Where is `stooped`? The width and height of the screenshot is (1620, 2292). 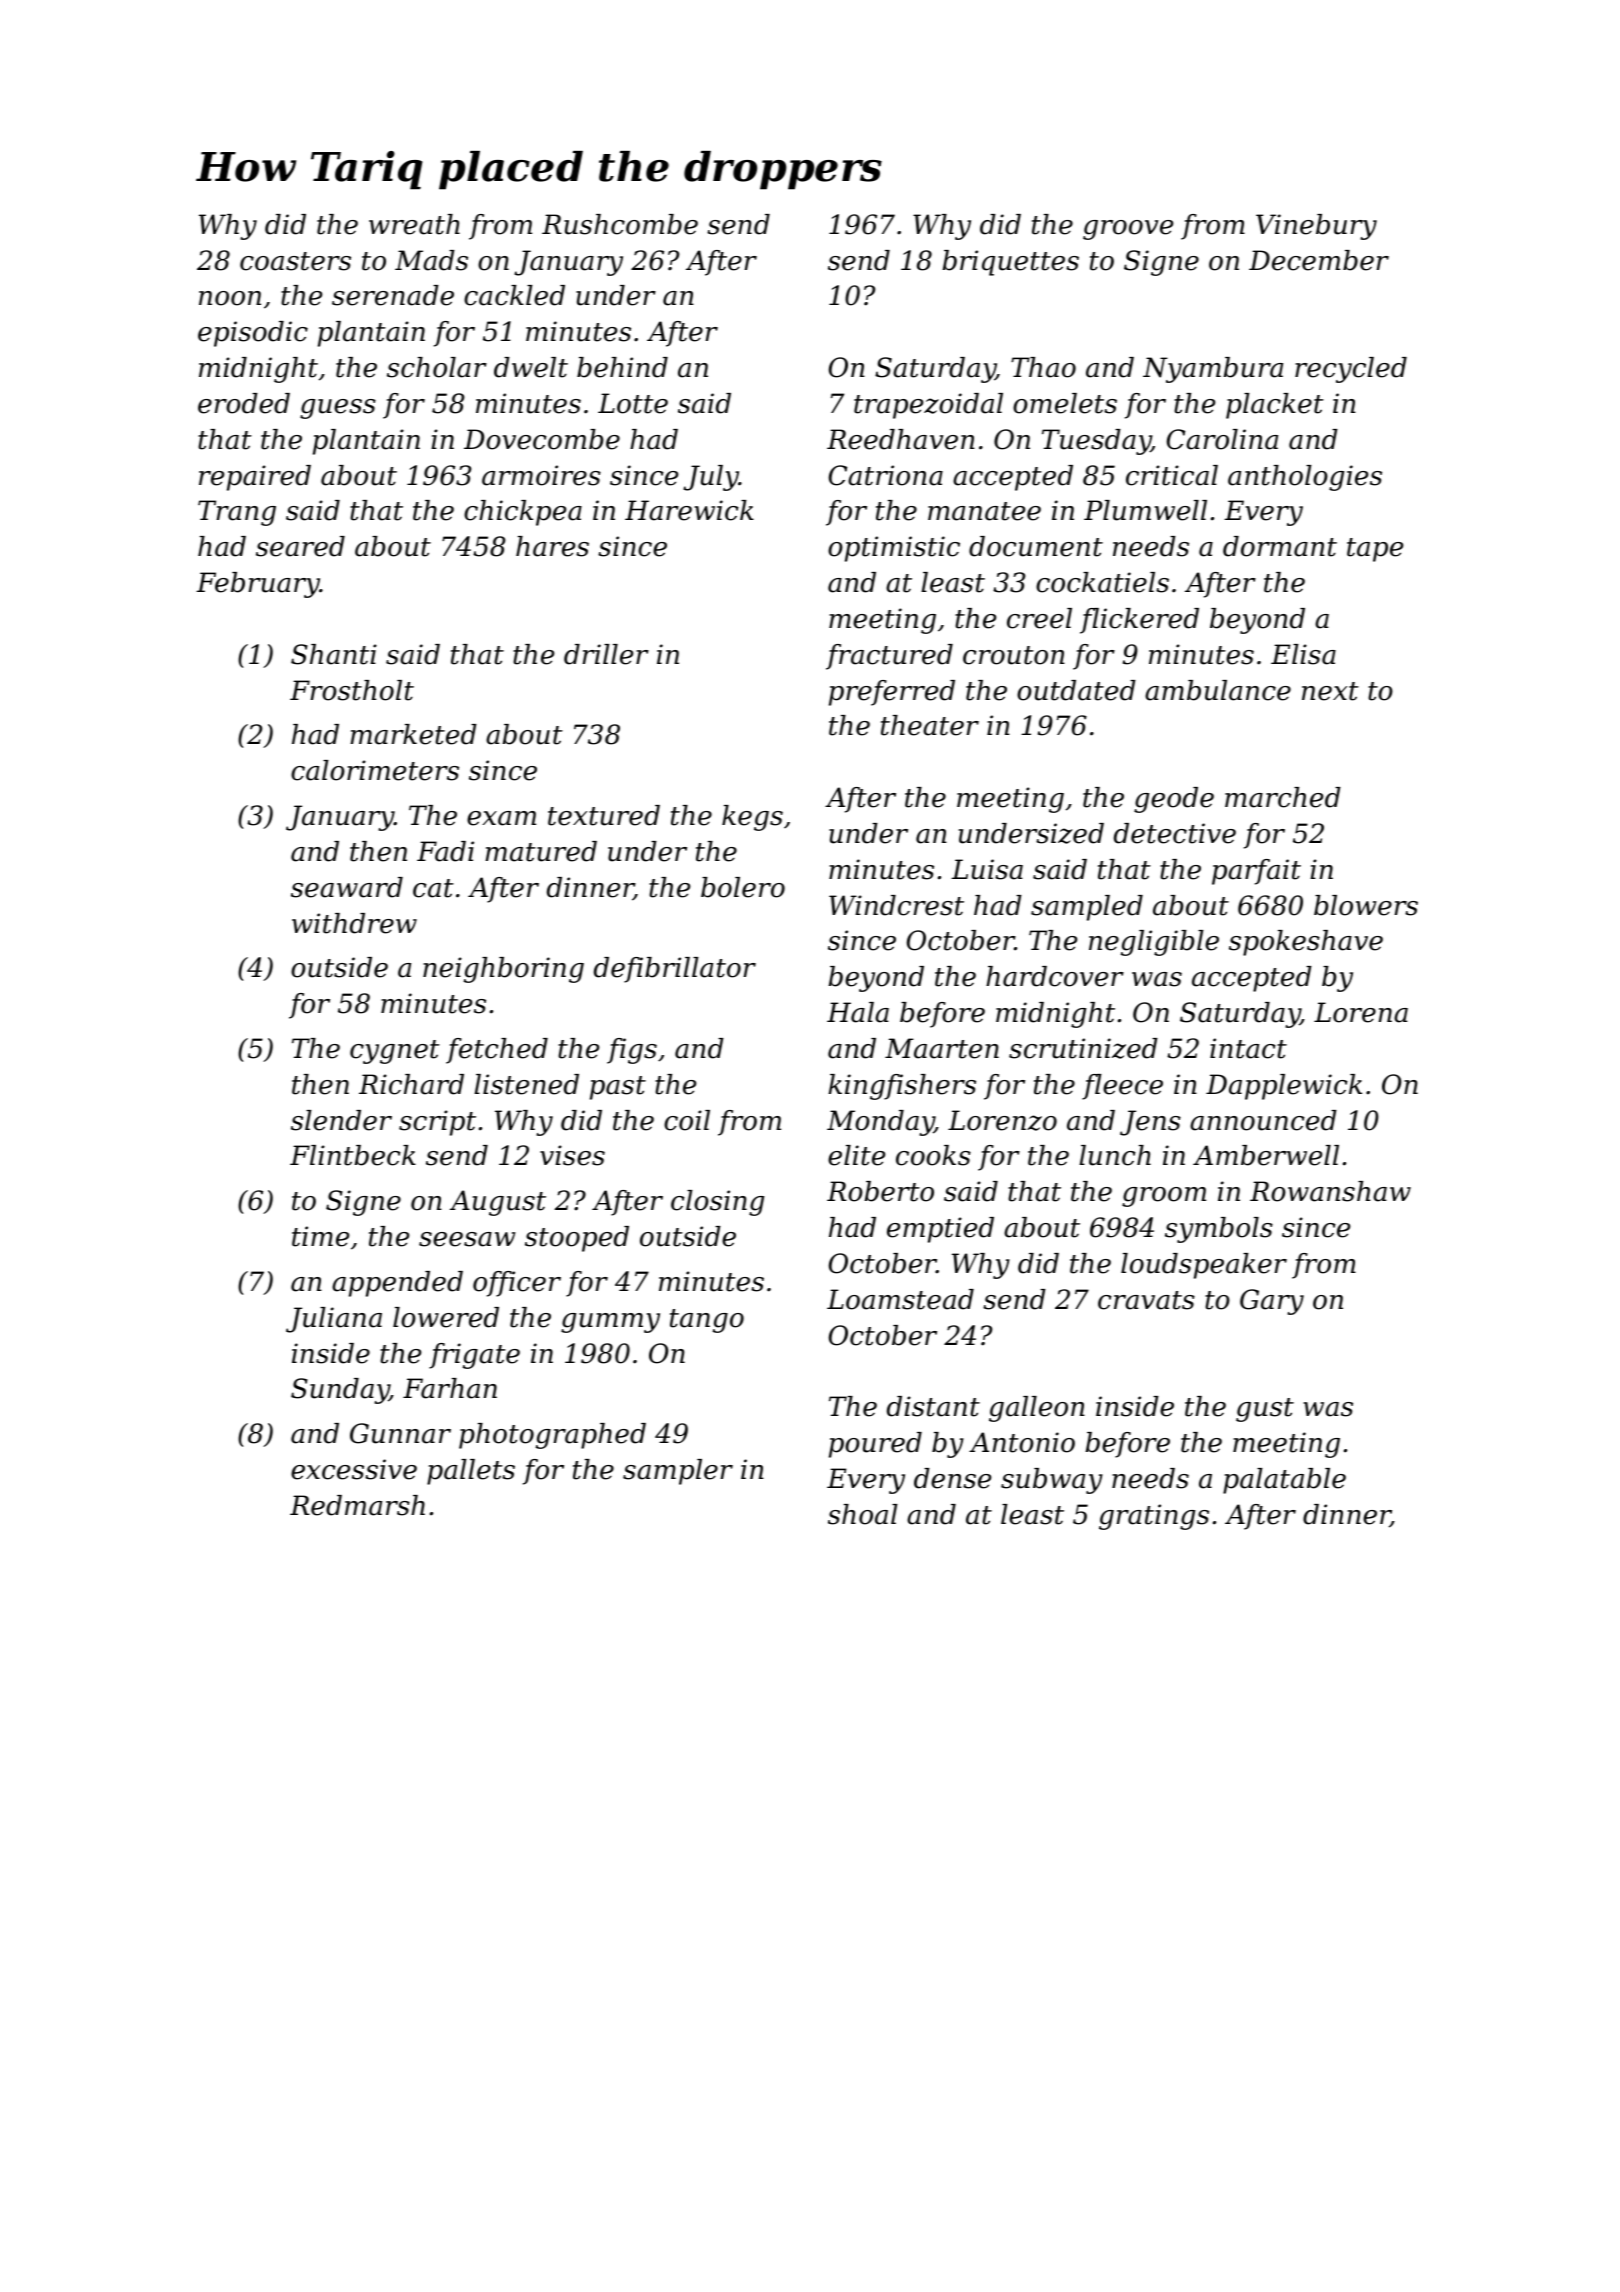 stooped is located at coordinates (577, 1239).
